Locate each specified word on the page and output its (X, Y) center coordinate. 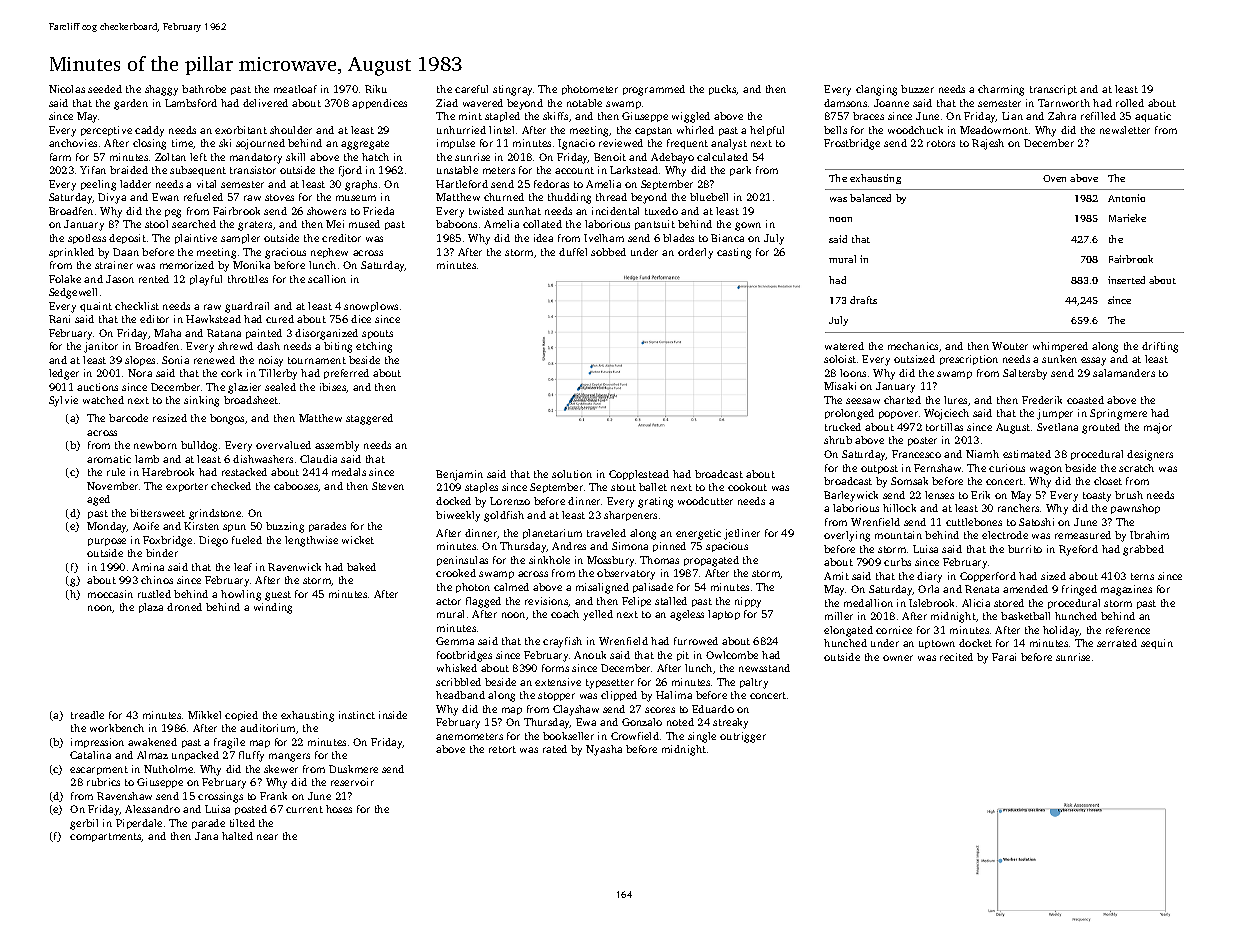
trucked (843, 427)
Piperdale (139, 824)
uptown (937, 644)
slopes (140, 361)
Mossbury (610, 561)
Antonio (1126, 198)
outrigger (743, 737)
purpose (107, 542)
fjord (350, 171)
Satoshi (1036, 522)
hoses (339, 809)
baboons (456, 224)
